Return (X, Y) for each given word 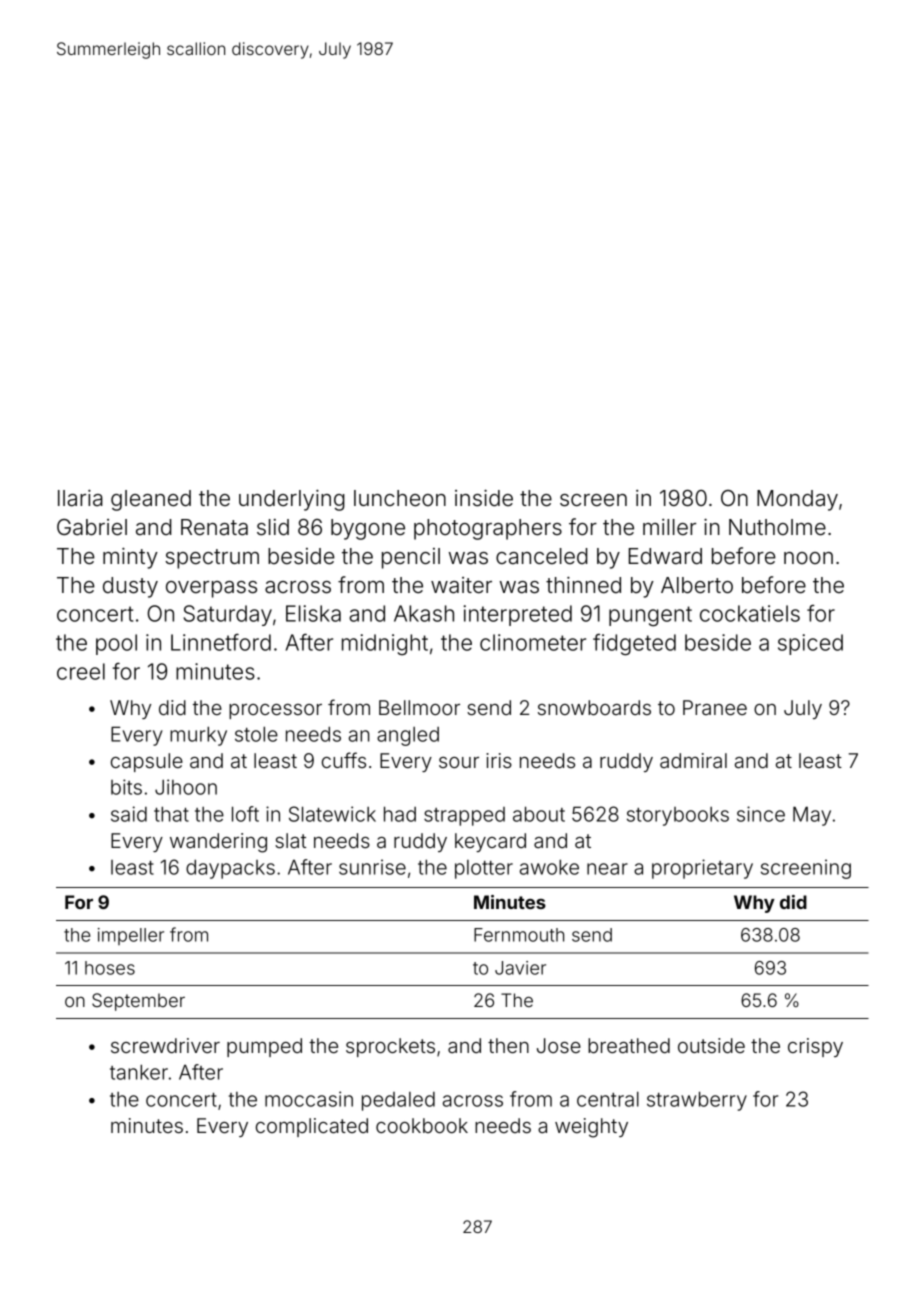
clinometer (533, 642)
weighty (591, 1128)
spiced (810, 644)
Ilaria (80, 498)
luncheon (400, 498)
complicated (312, 1127)
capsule (147, 762)
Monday (797, 500)
